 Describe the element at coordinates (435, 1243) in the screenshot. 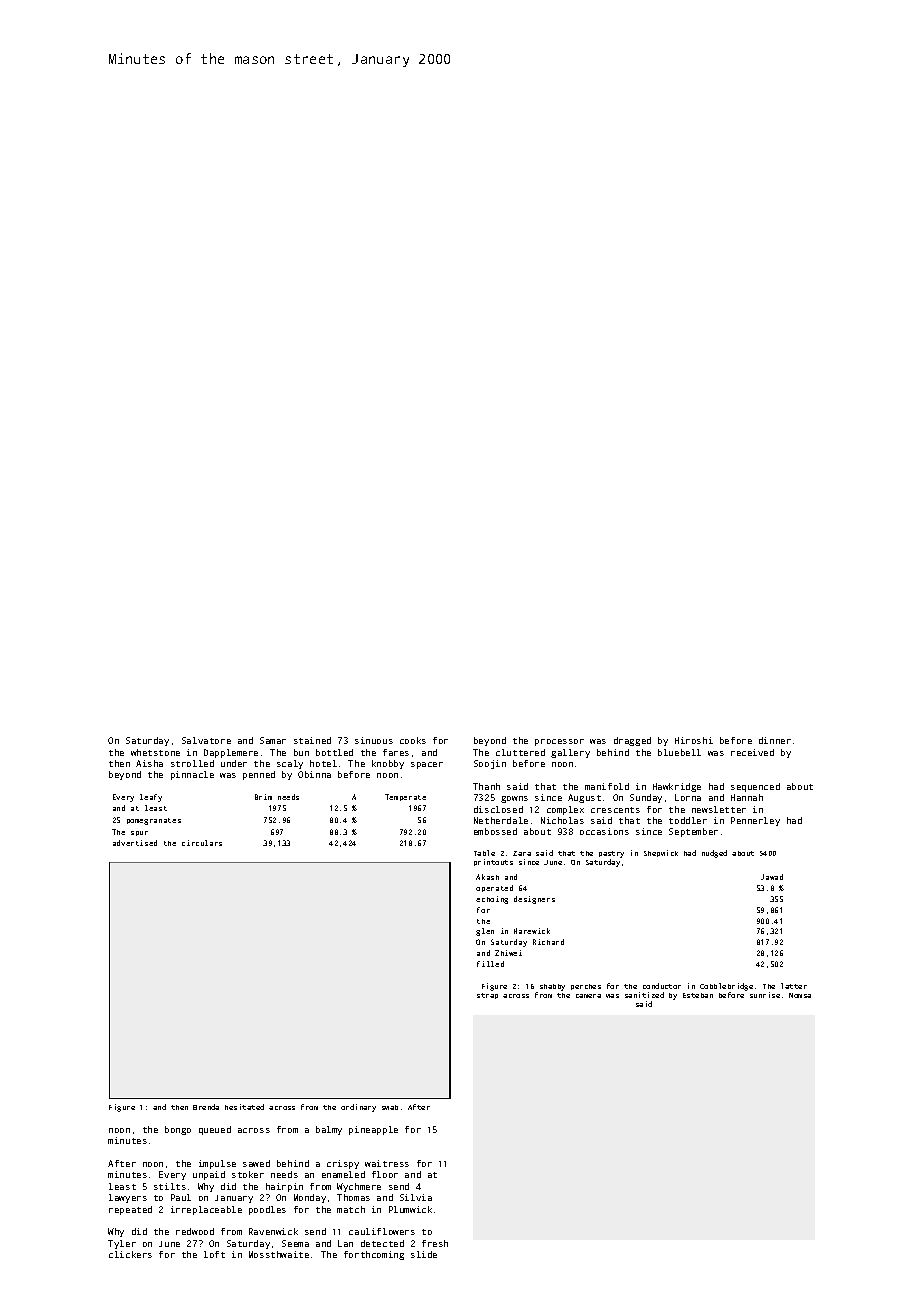

I see `fresh` at that location.
